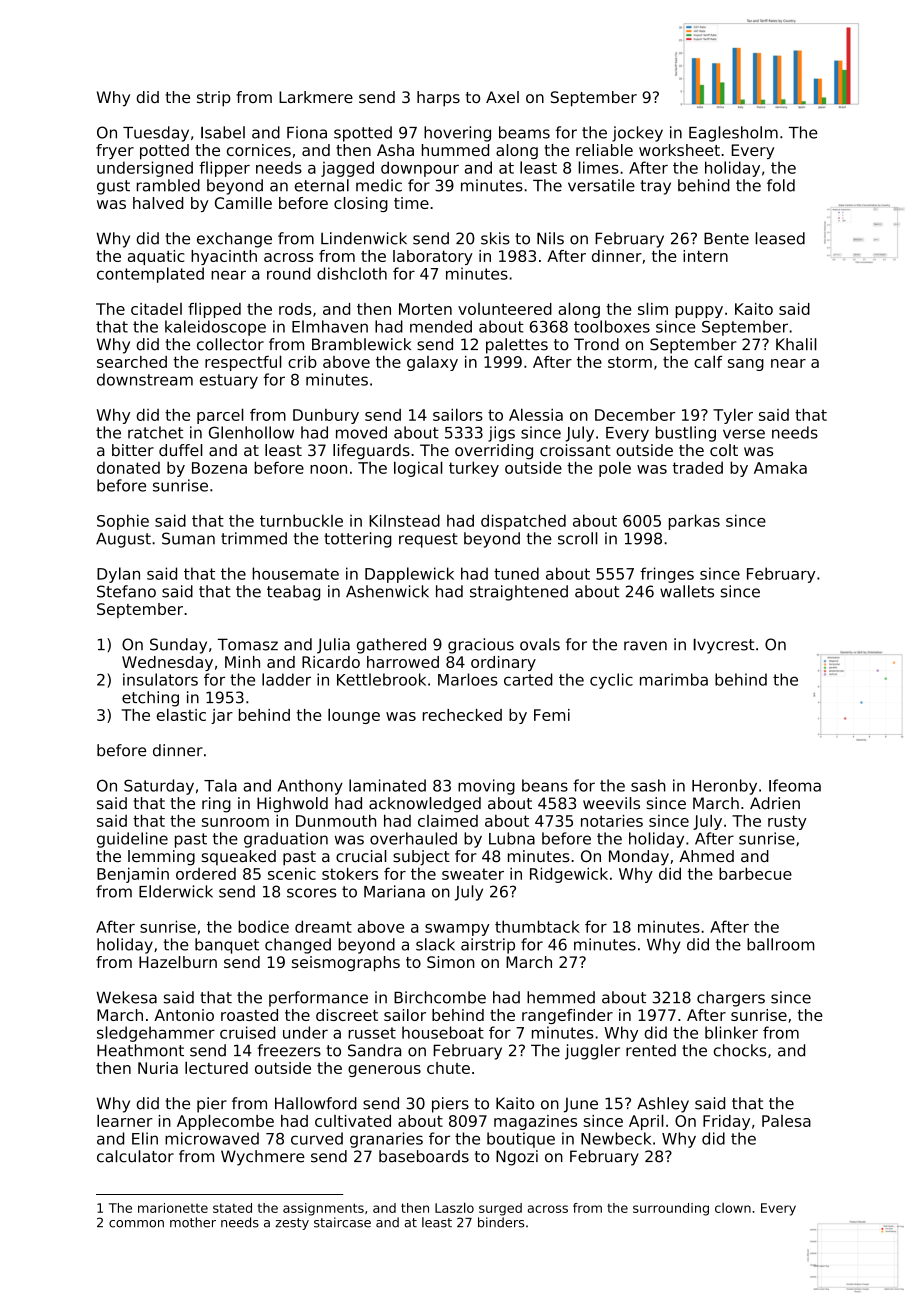 This screenshot has height=1314, width=924. I want to click on teabag, so click(293, 593).
